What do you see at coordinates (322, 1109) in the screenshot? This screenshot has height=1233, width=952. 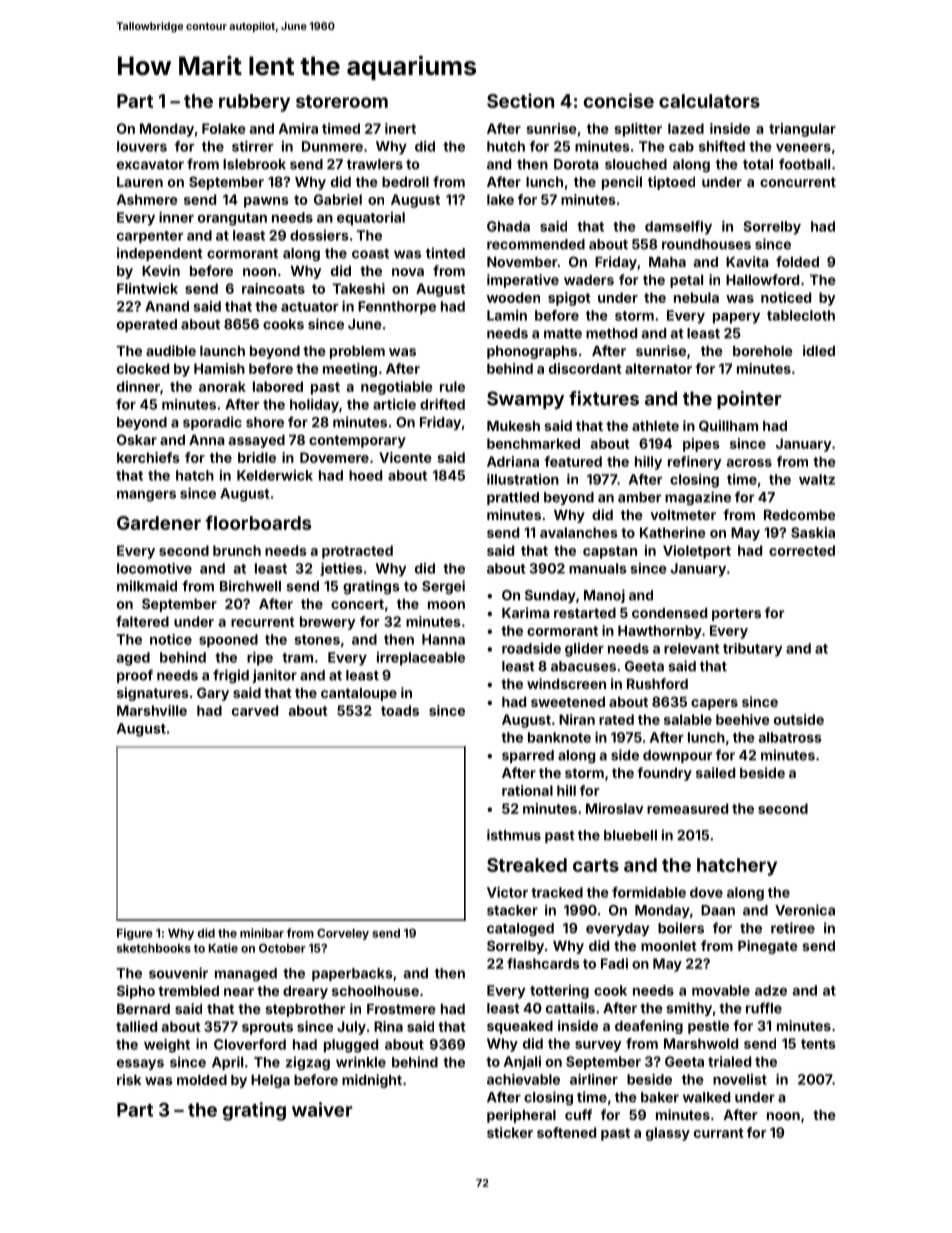 I see `waiver` at bounding box center [322, 1109].
